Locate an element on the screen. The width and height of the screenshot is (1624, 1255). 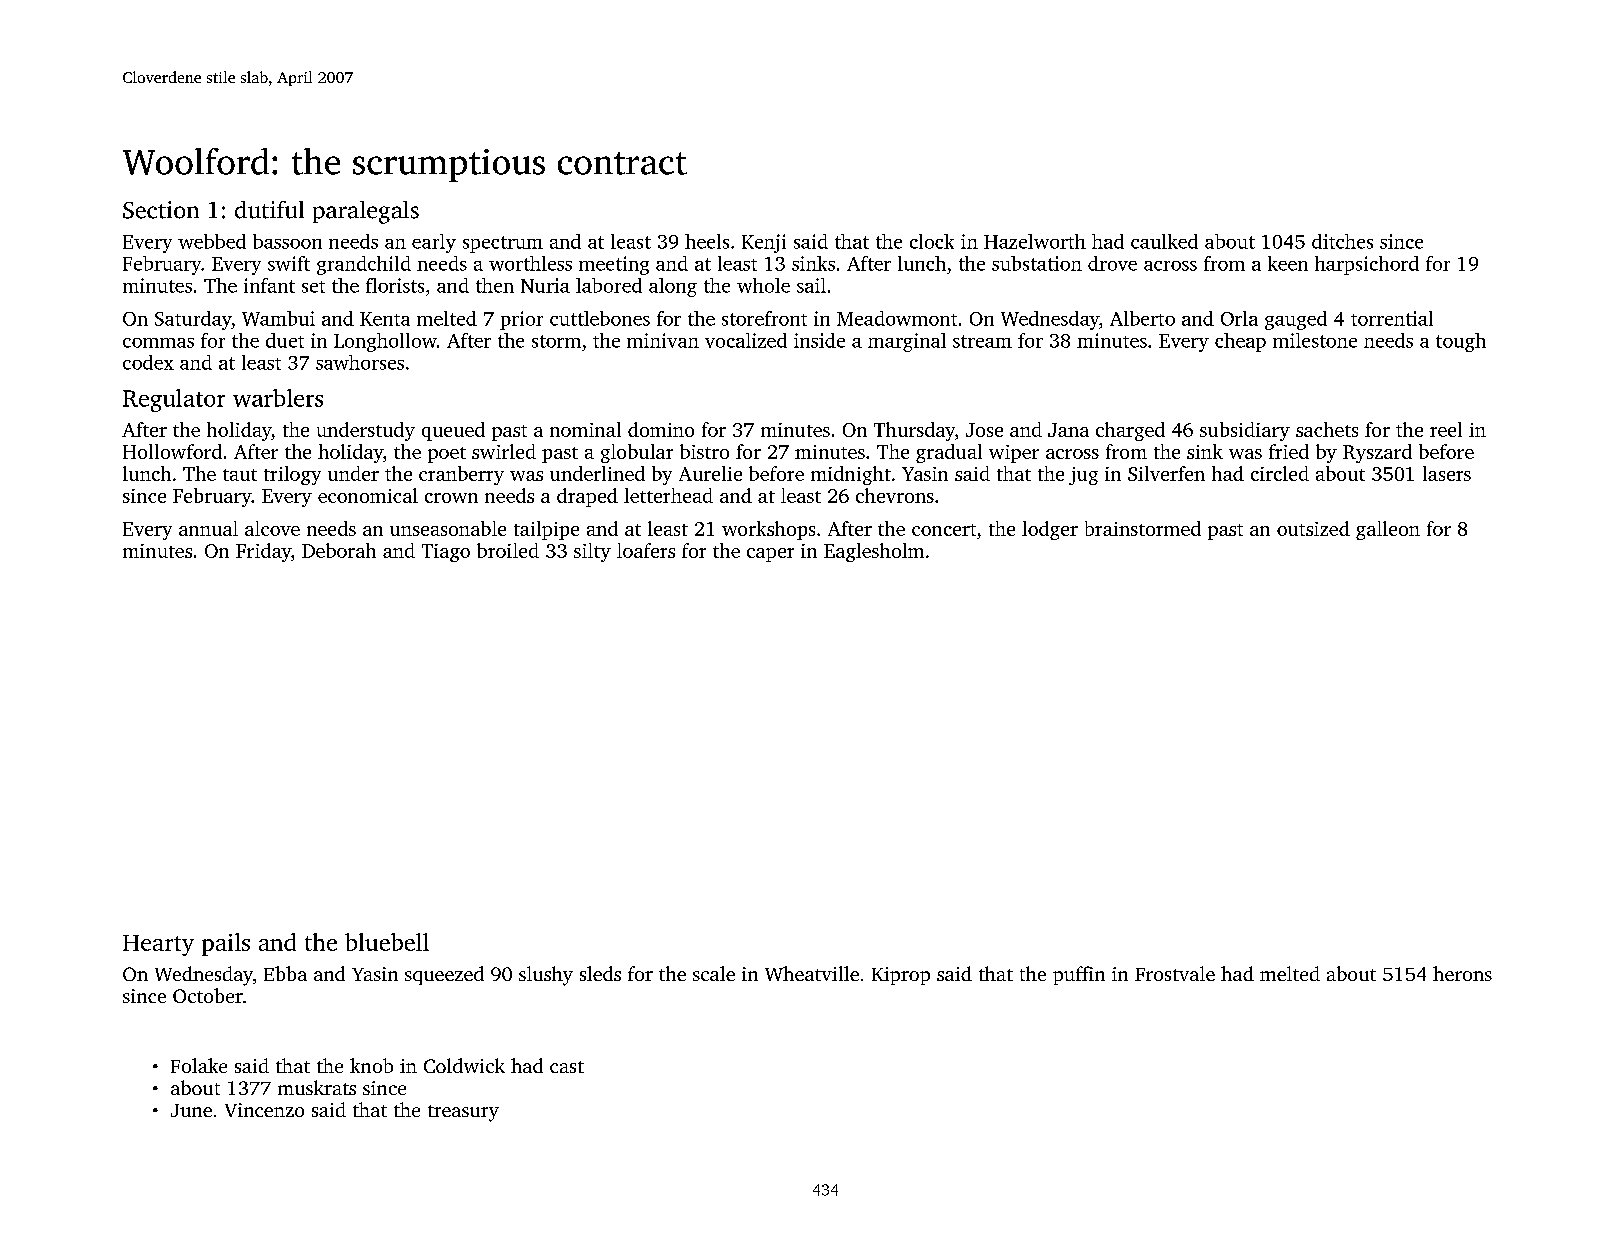
sleds is located at coordinates (600, 973).
